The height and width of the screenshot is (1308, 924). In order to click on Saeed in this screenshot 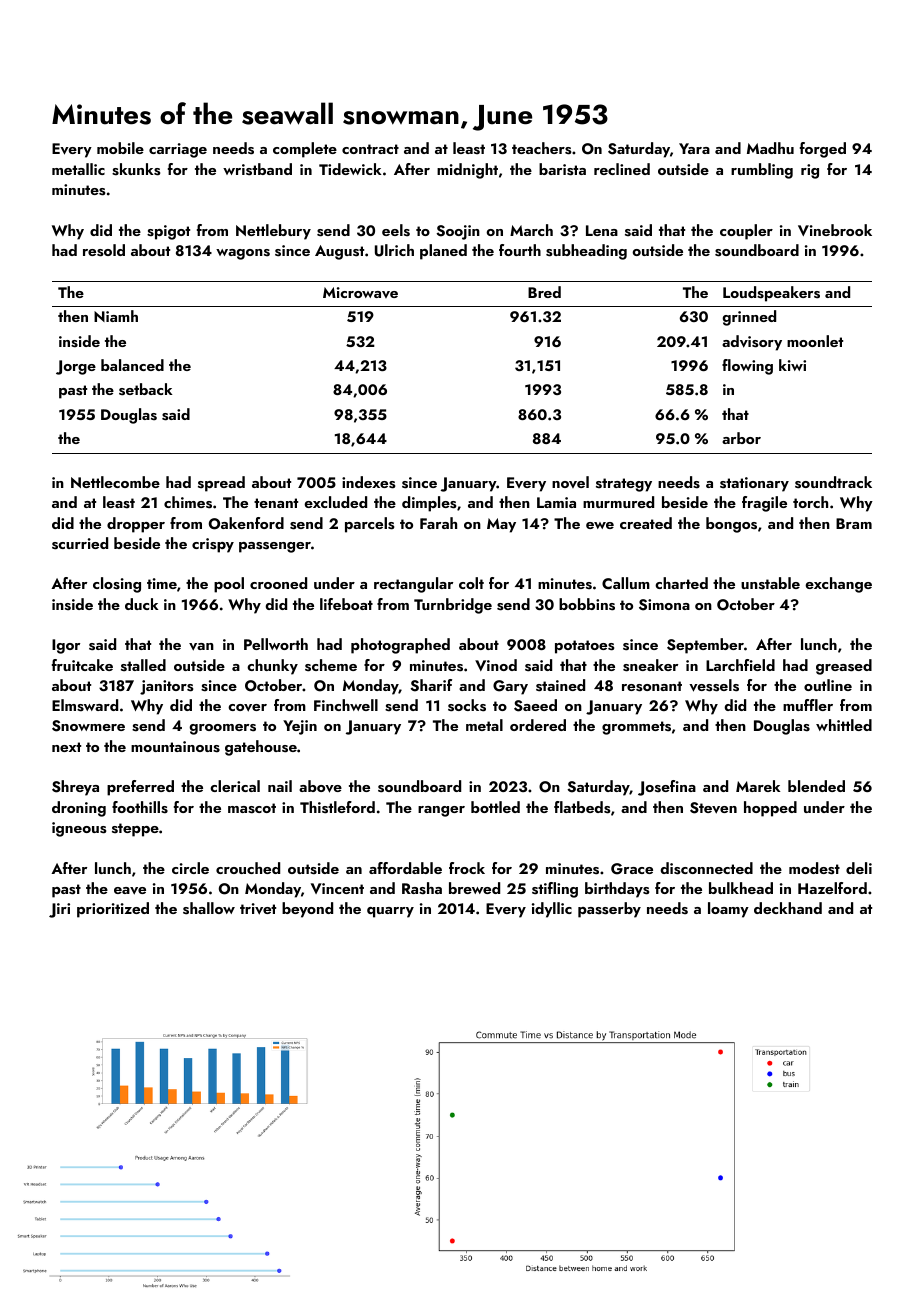, I will do `click(535, 705)`.
